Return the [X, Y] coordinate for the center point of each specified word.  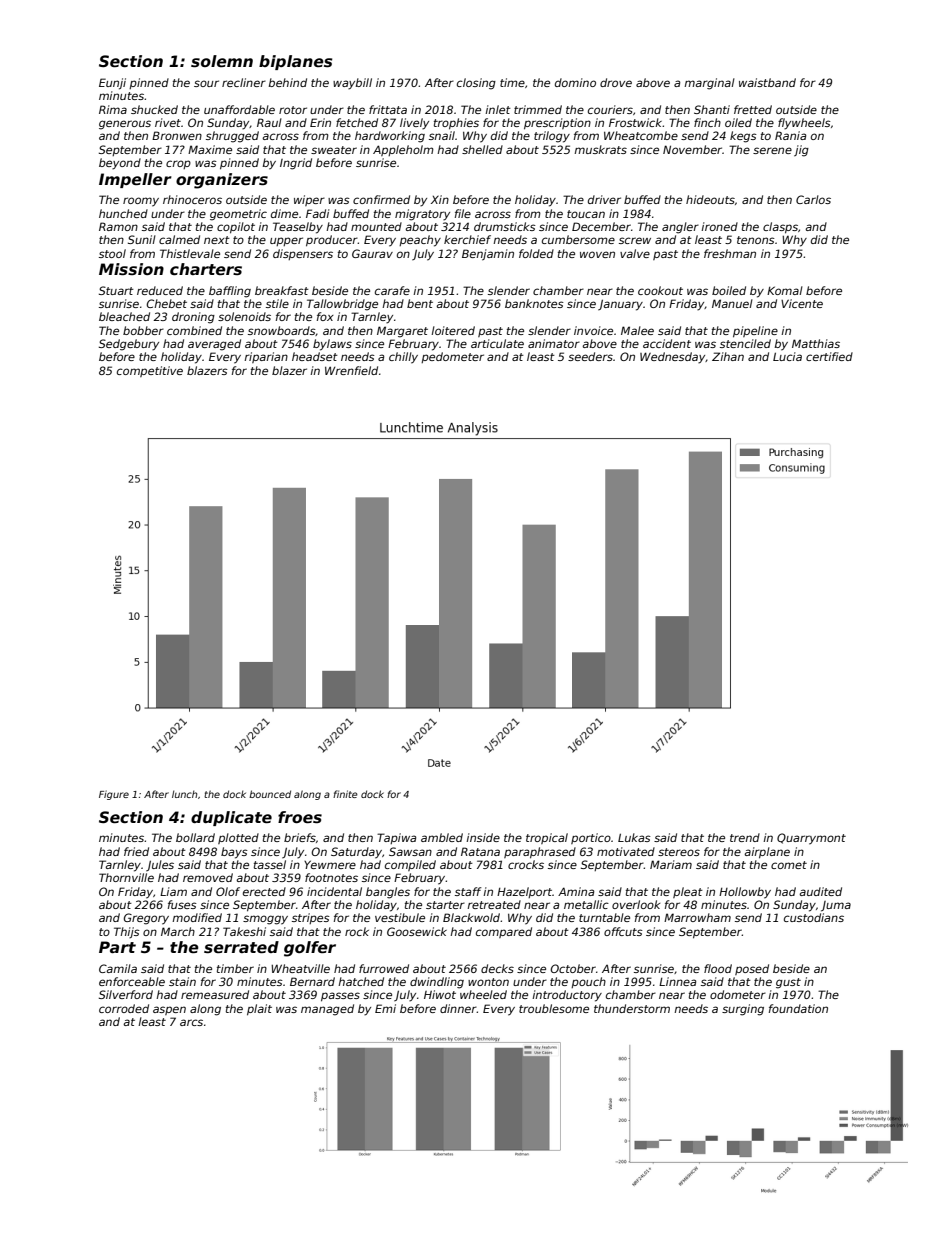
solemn [222, 61]
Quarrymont [811, 839]
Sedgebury [129, 345]
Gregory [146, 919]
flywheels [804, 124]
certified [829, 356]
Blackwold [471, 917]
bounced [270, 794]
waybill [352, 84]
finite [345, 794]
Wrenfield [351, 370]
